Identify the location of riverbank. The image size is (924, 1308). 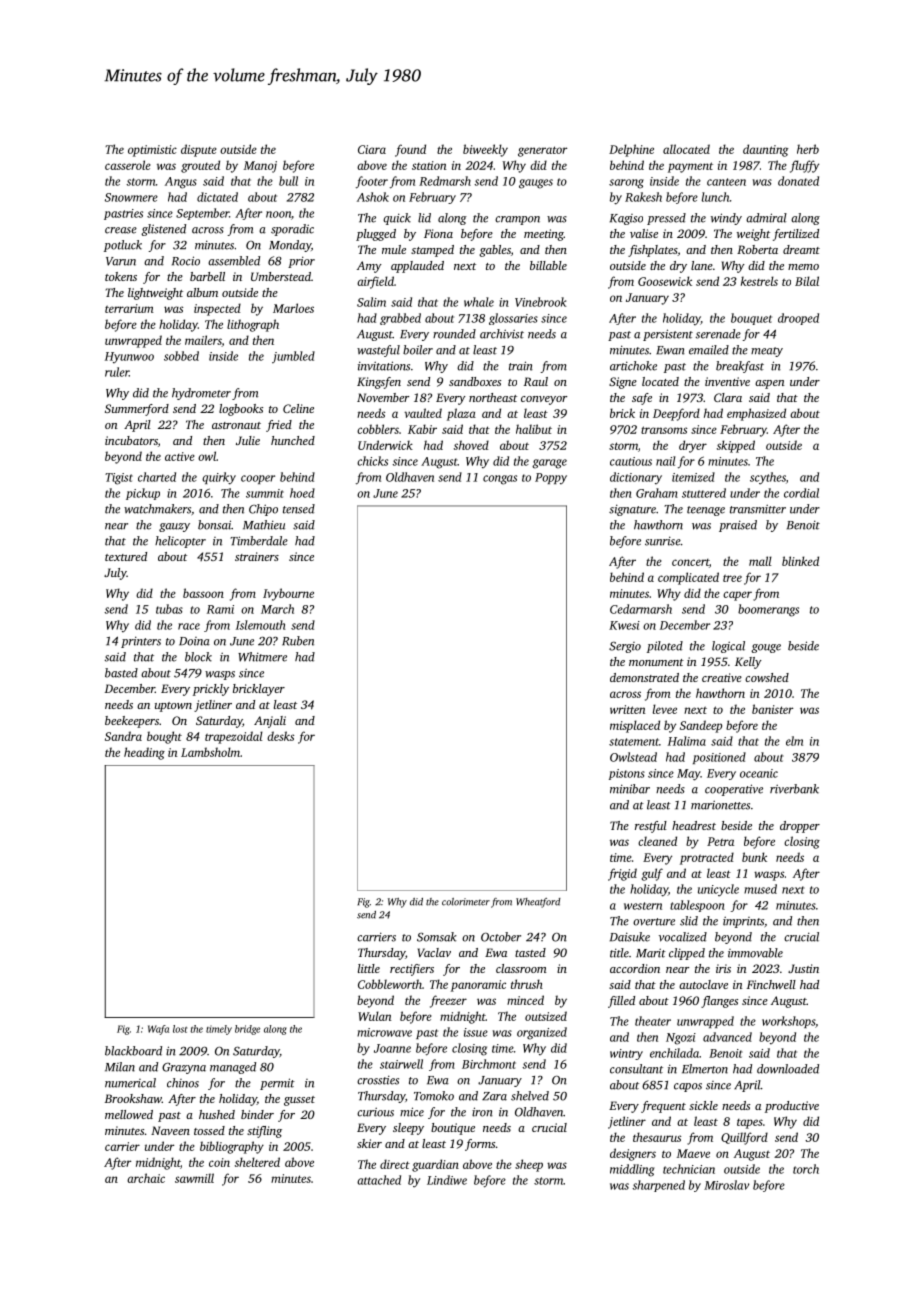
(794, 789).
